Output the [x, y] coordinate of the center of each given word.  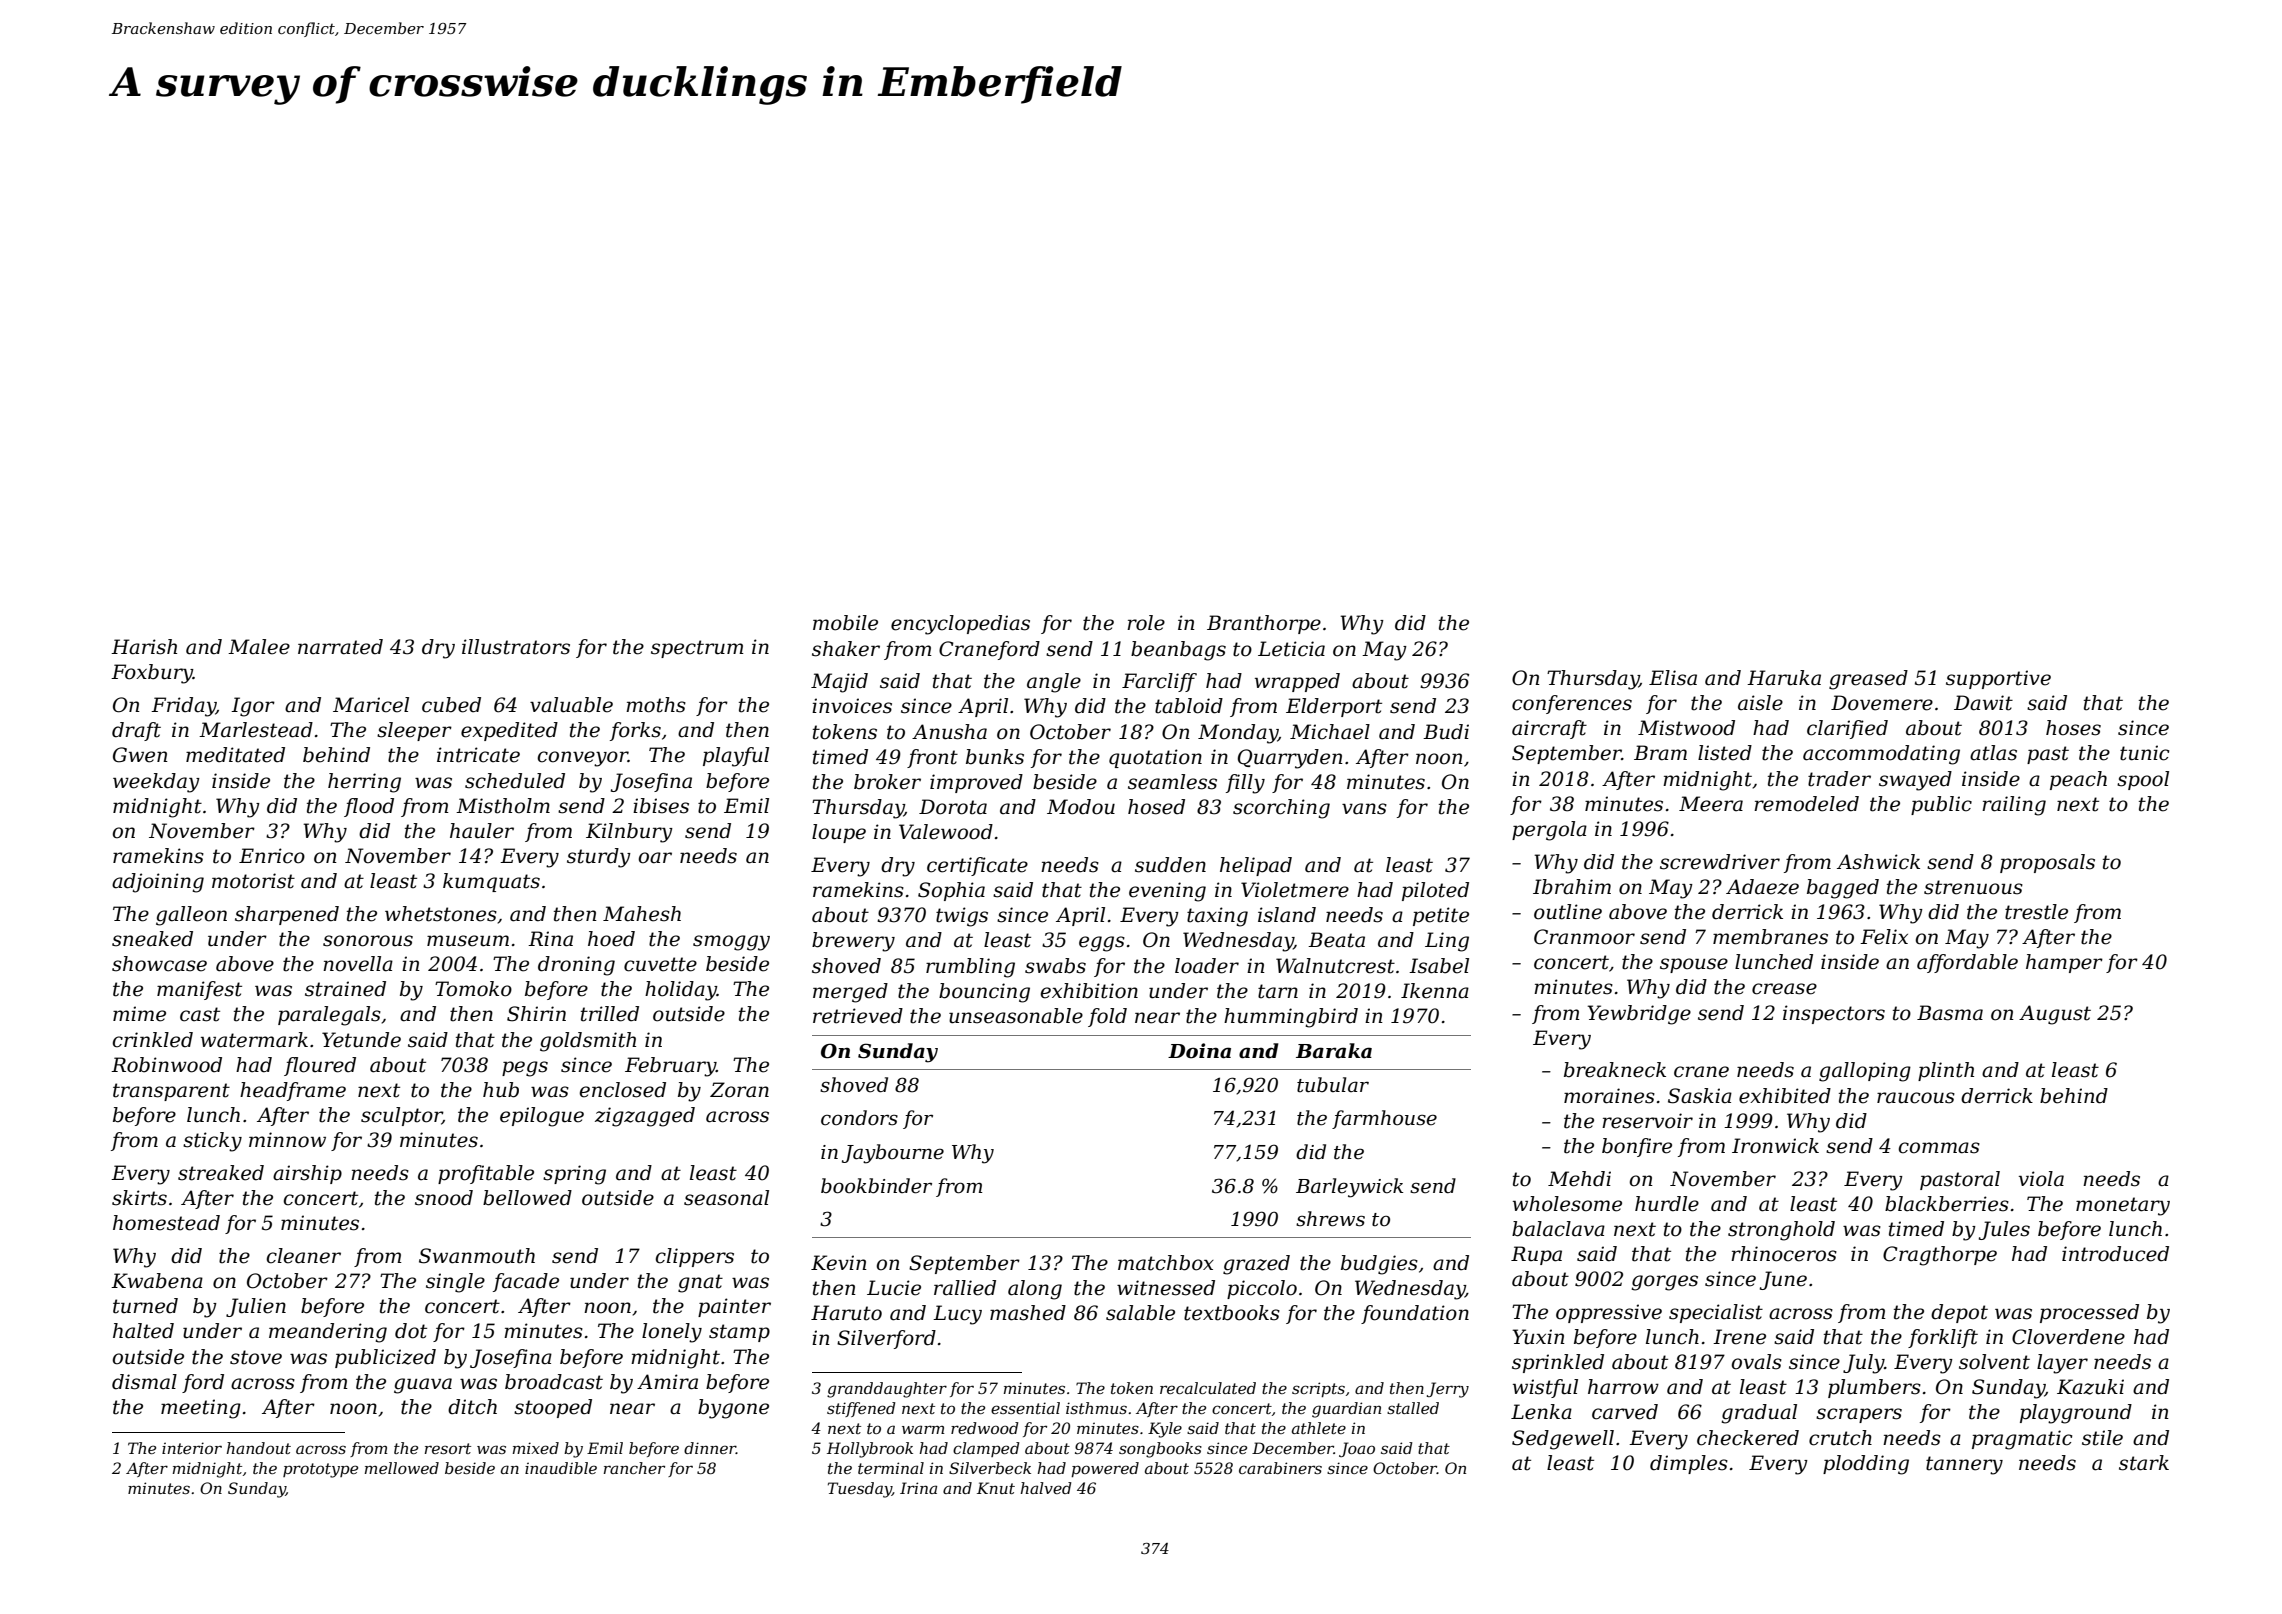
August [2055, 1015]
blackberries [1947, 1204]
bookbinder [876, 1186]
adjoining [158, 883]
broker [887, 782]
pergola [1549, 831]
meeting [201, 1409]
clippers [694, 1257]
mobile [845, 623]
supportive [1998, 679]
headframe [293, 1091]
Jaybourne [893, 1154]
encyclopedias [960, 625]
